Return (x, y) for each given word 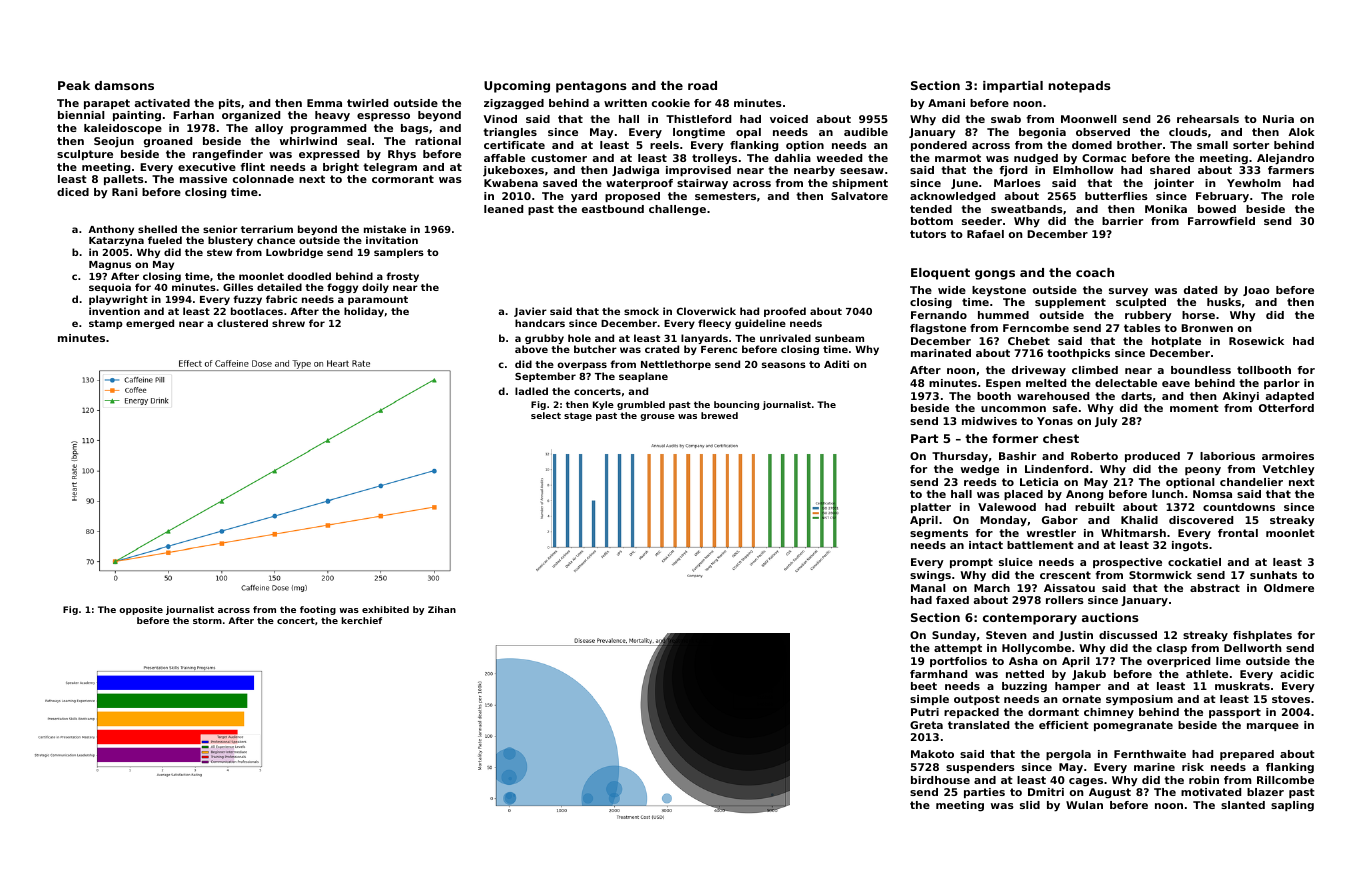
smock (641, 311)
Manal (928, 588)
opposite (141, 610)
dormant (1053, 712)
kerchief (361, 620)
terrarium (267, 229)
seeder (982, 221)
